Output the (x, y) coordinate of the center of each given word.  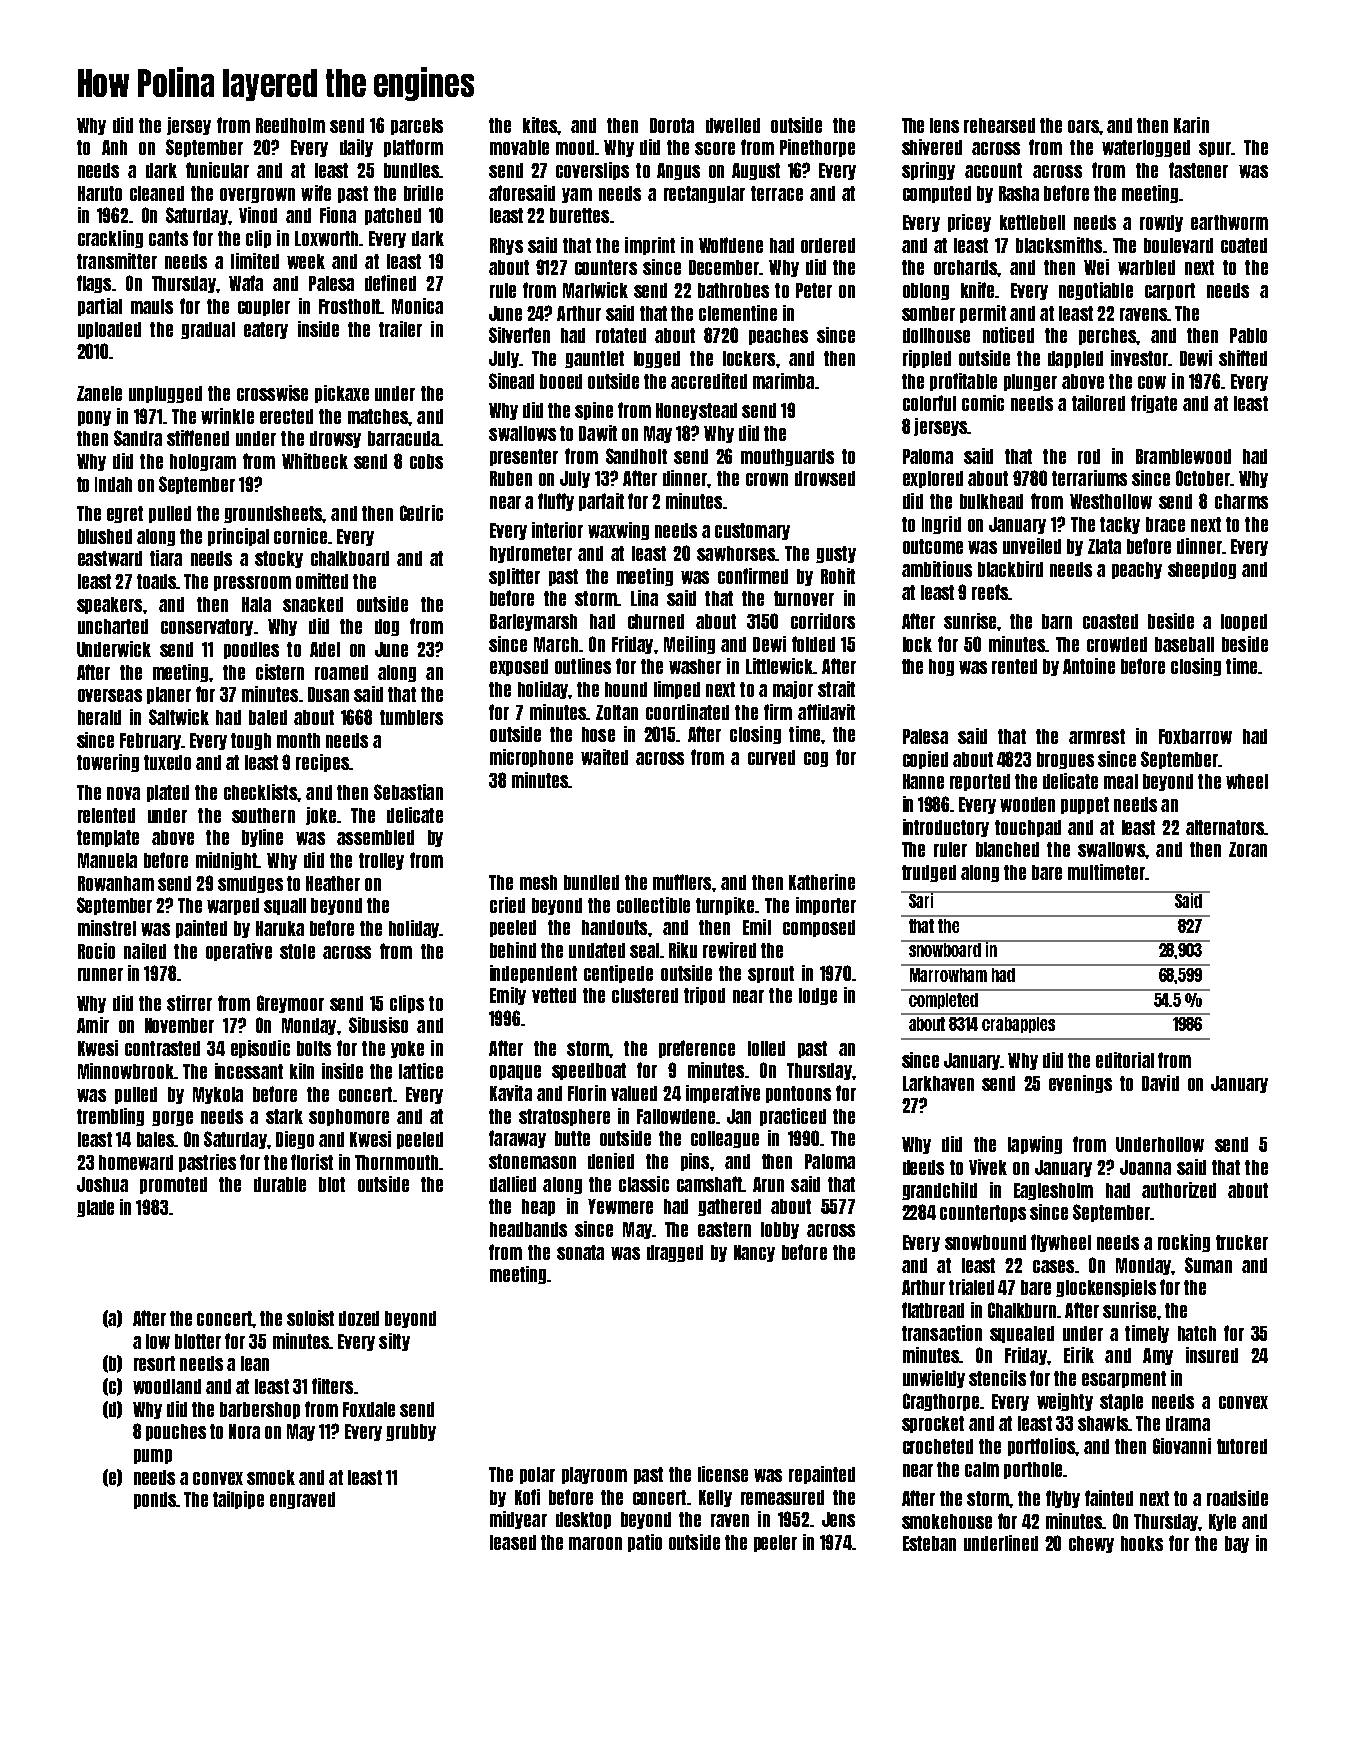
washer (695, 666)
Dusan (328, 694)
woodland (167, 1386)
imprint (650, 246)
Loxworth (326, 238)
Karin (1191, 125)
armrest (1097, 736)
